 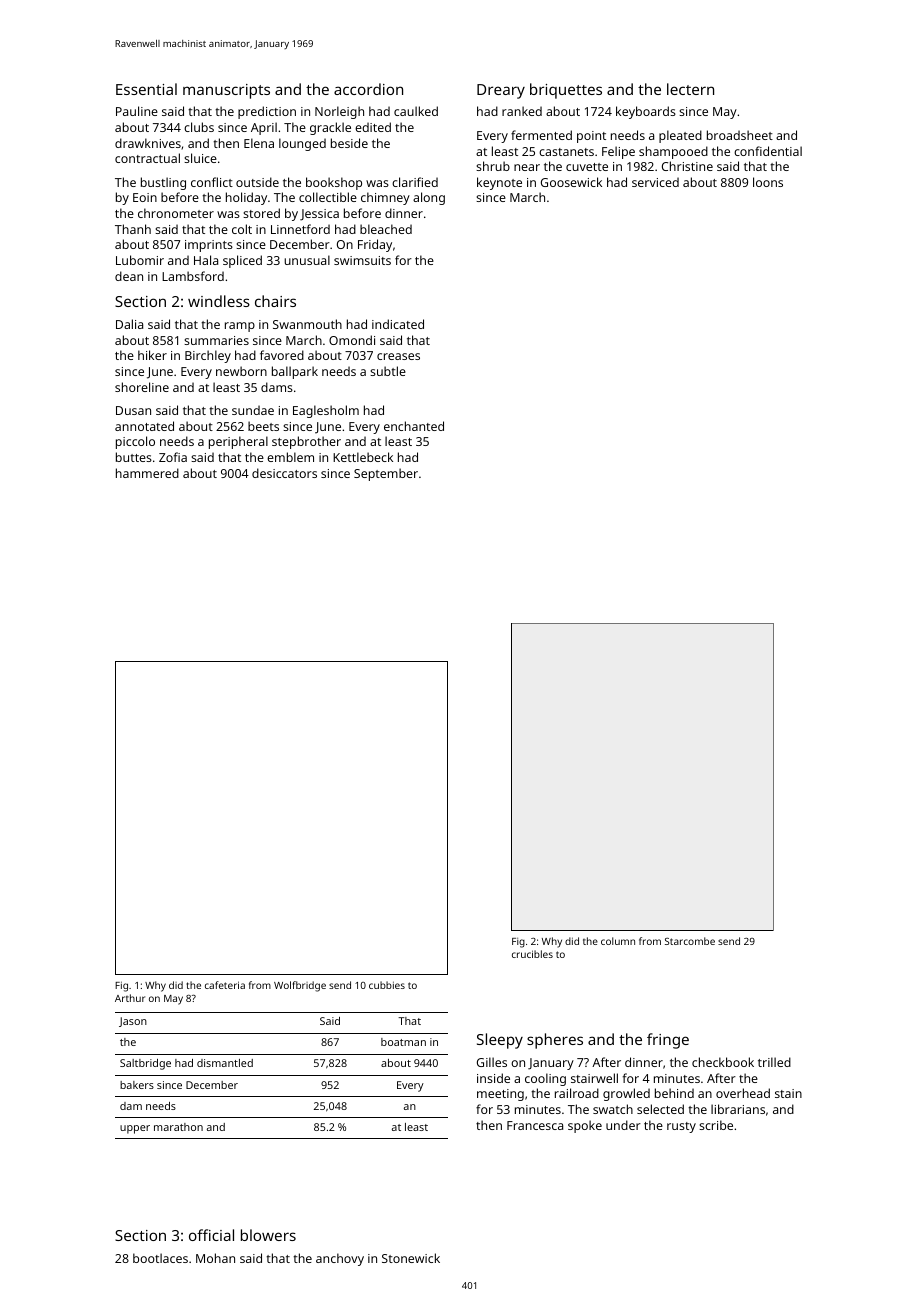 What do you see at coordinates (646, 112) in the document?
I see `keyboards` at bounding box center [646, 112].
